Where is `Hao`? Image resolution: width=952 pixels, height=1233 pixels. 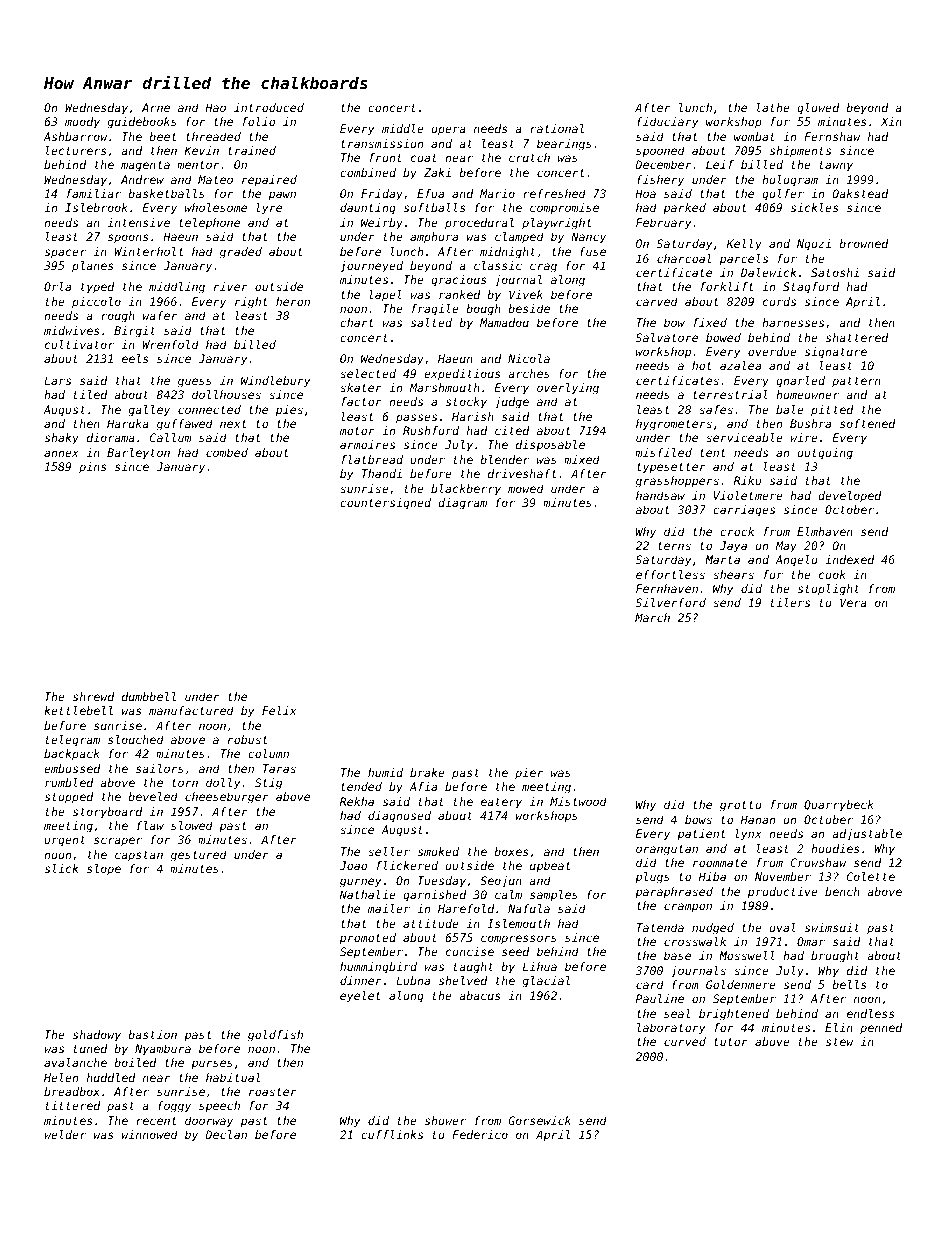
Hao is located at coordinates (215, 107).
